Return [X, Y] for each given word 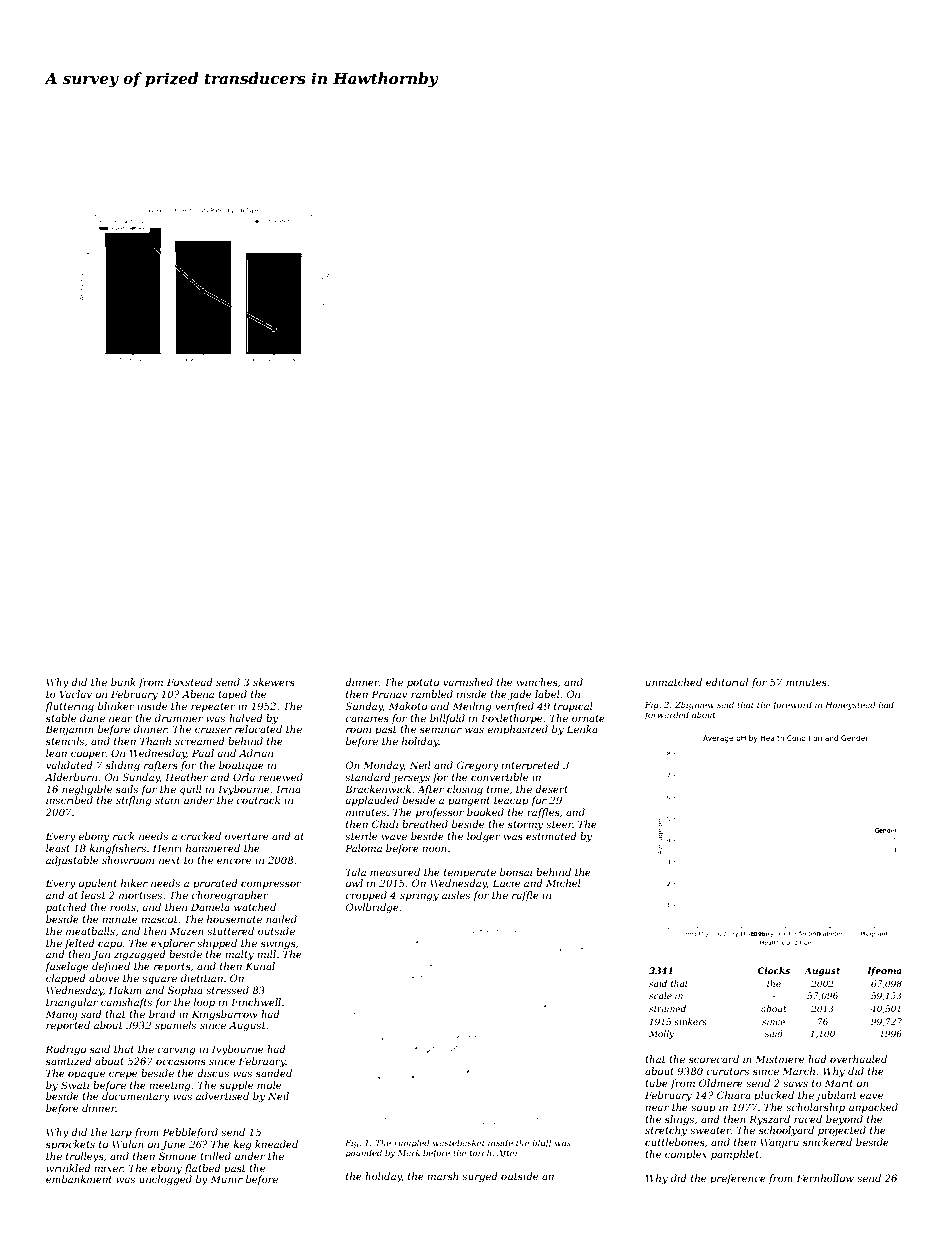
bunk [123, 682]
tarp [121, 1133]
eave [871, 1096]
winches [537, 682]
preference [738, 1179]
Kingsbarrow [225, 1015]
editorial [727, 682]
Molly [661, 1034]
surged [480, 1177]
